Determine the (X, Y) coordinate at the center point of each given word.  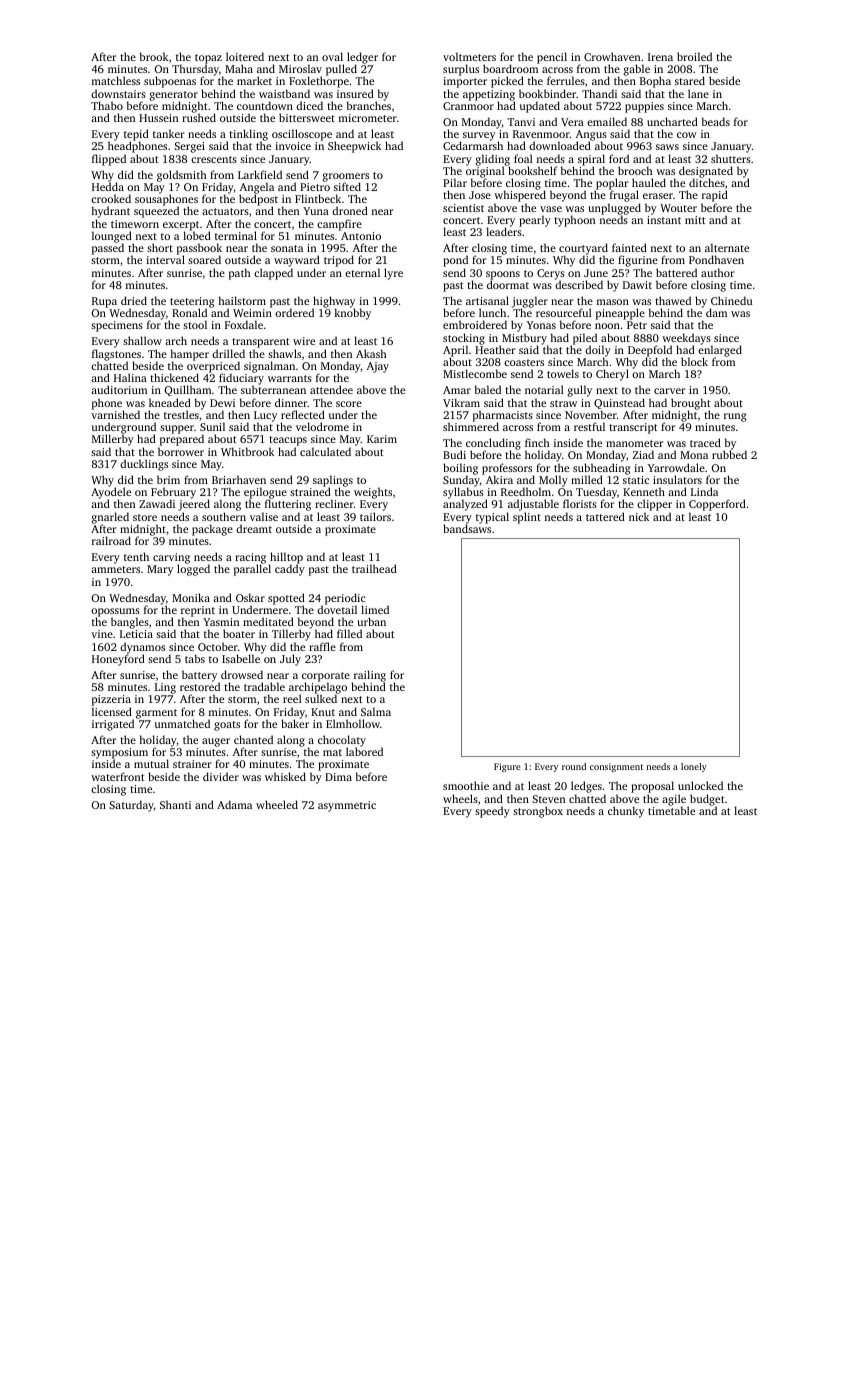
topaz (208, 59)
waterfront (117, 776)
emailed (607, 121)
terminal (236, 235)
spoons (503, 275)
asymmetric (347, 806)
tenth (136, 556)
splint (527, 518)
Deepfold (649, 351)
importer (465, 82)
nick (639, 516)
